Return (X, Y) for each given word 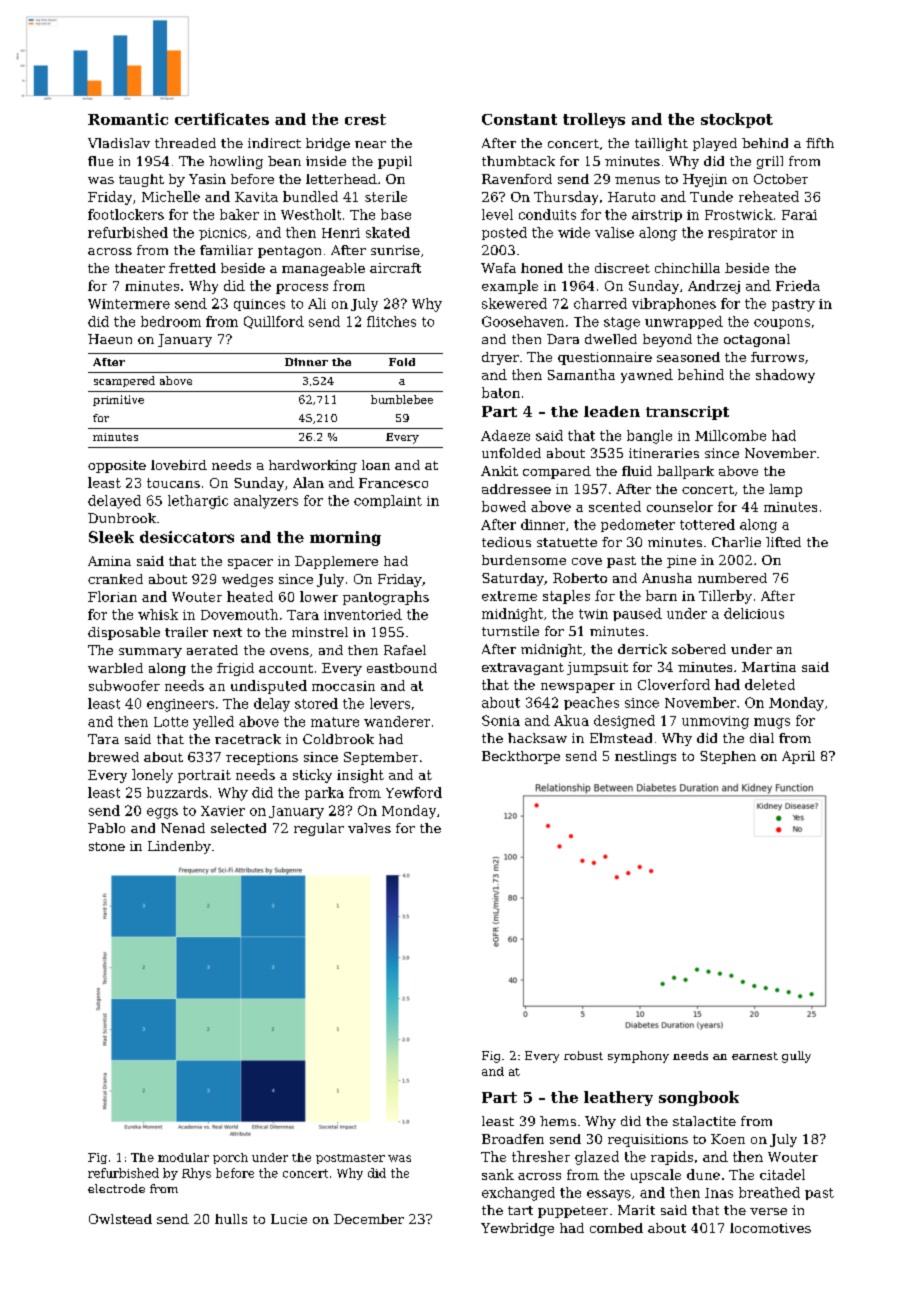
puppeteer (573, 1212)
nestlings (645, 757)
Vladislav (119, 143)
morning (345, 538)
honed (542, 268)
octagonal (757, 340)
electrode (116, 1188)
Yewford (414, 792)
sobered (699, 649)
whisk (158, 614)
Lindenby (179, 847)
